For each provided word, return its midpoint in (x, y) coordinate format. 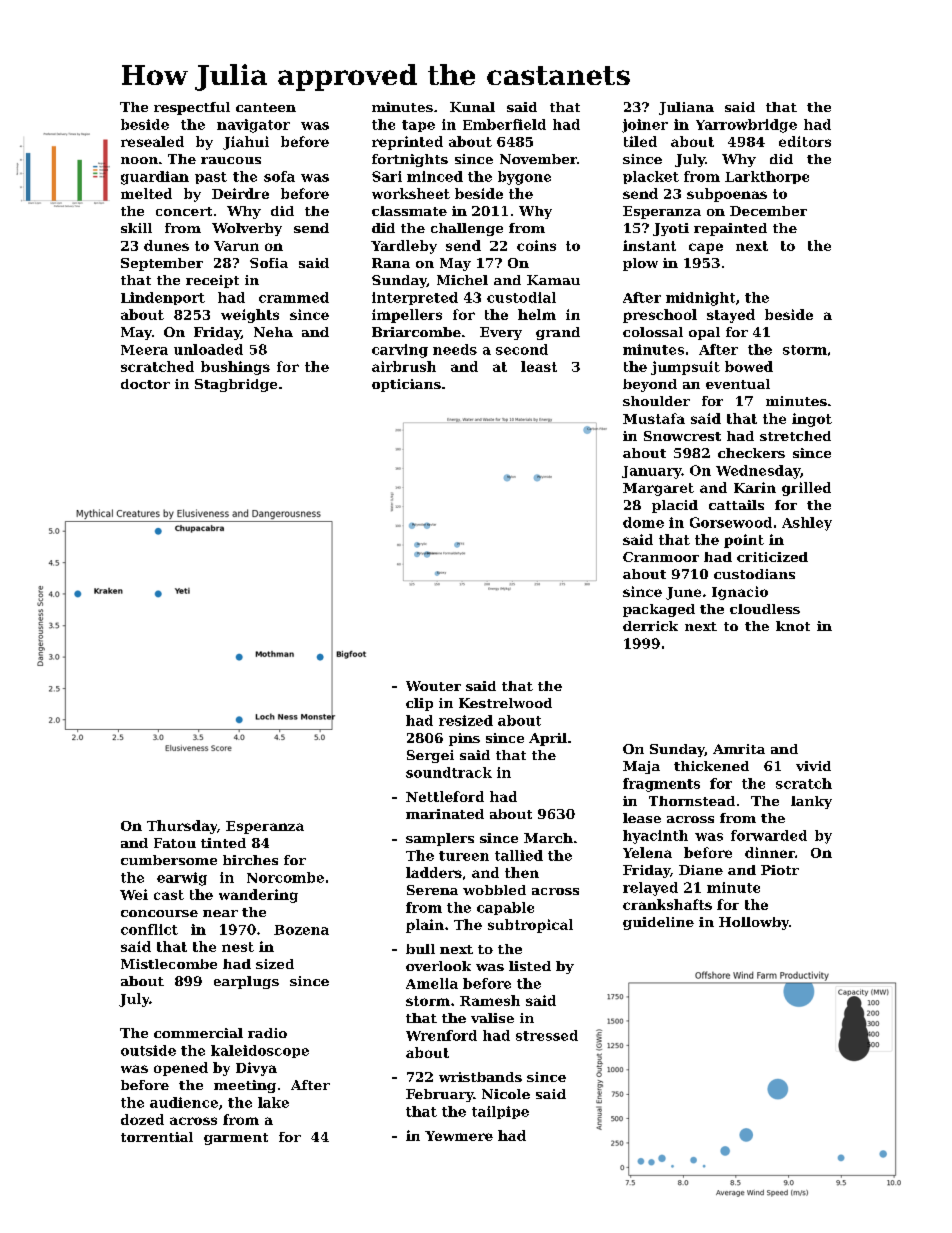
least (539, 366)
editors (805, 141)
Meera (144, 350)
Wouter (433, 686)
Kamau (553, 280)
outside (148, 1050)
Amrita (739, 749)
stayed (731, 316)
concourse (159, 913)
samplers (440, 839)
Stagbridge (236, 385)
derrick (650, 626)
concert (184, 211)
